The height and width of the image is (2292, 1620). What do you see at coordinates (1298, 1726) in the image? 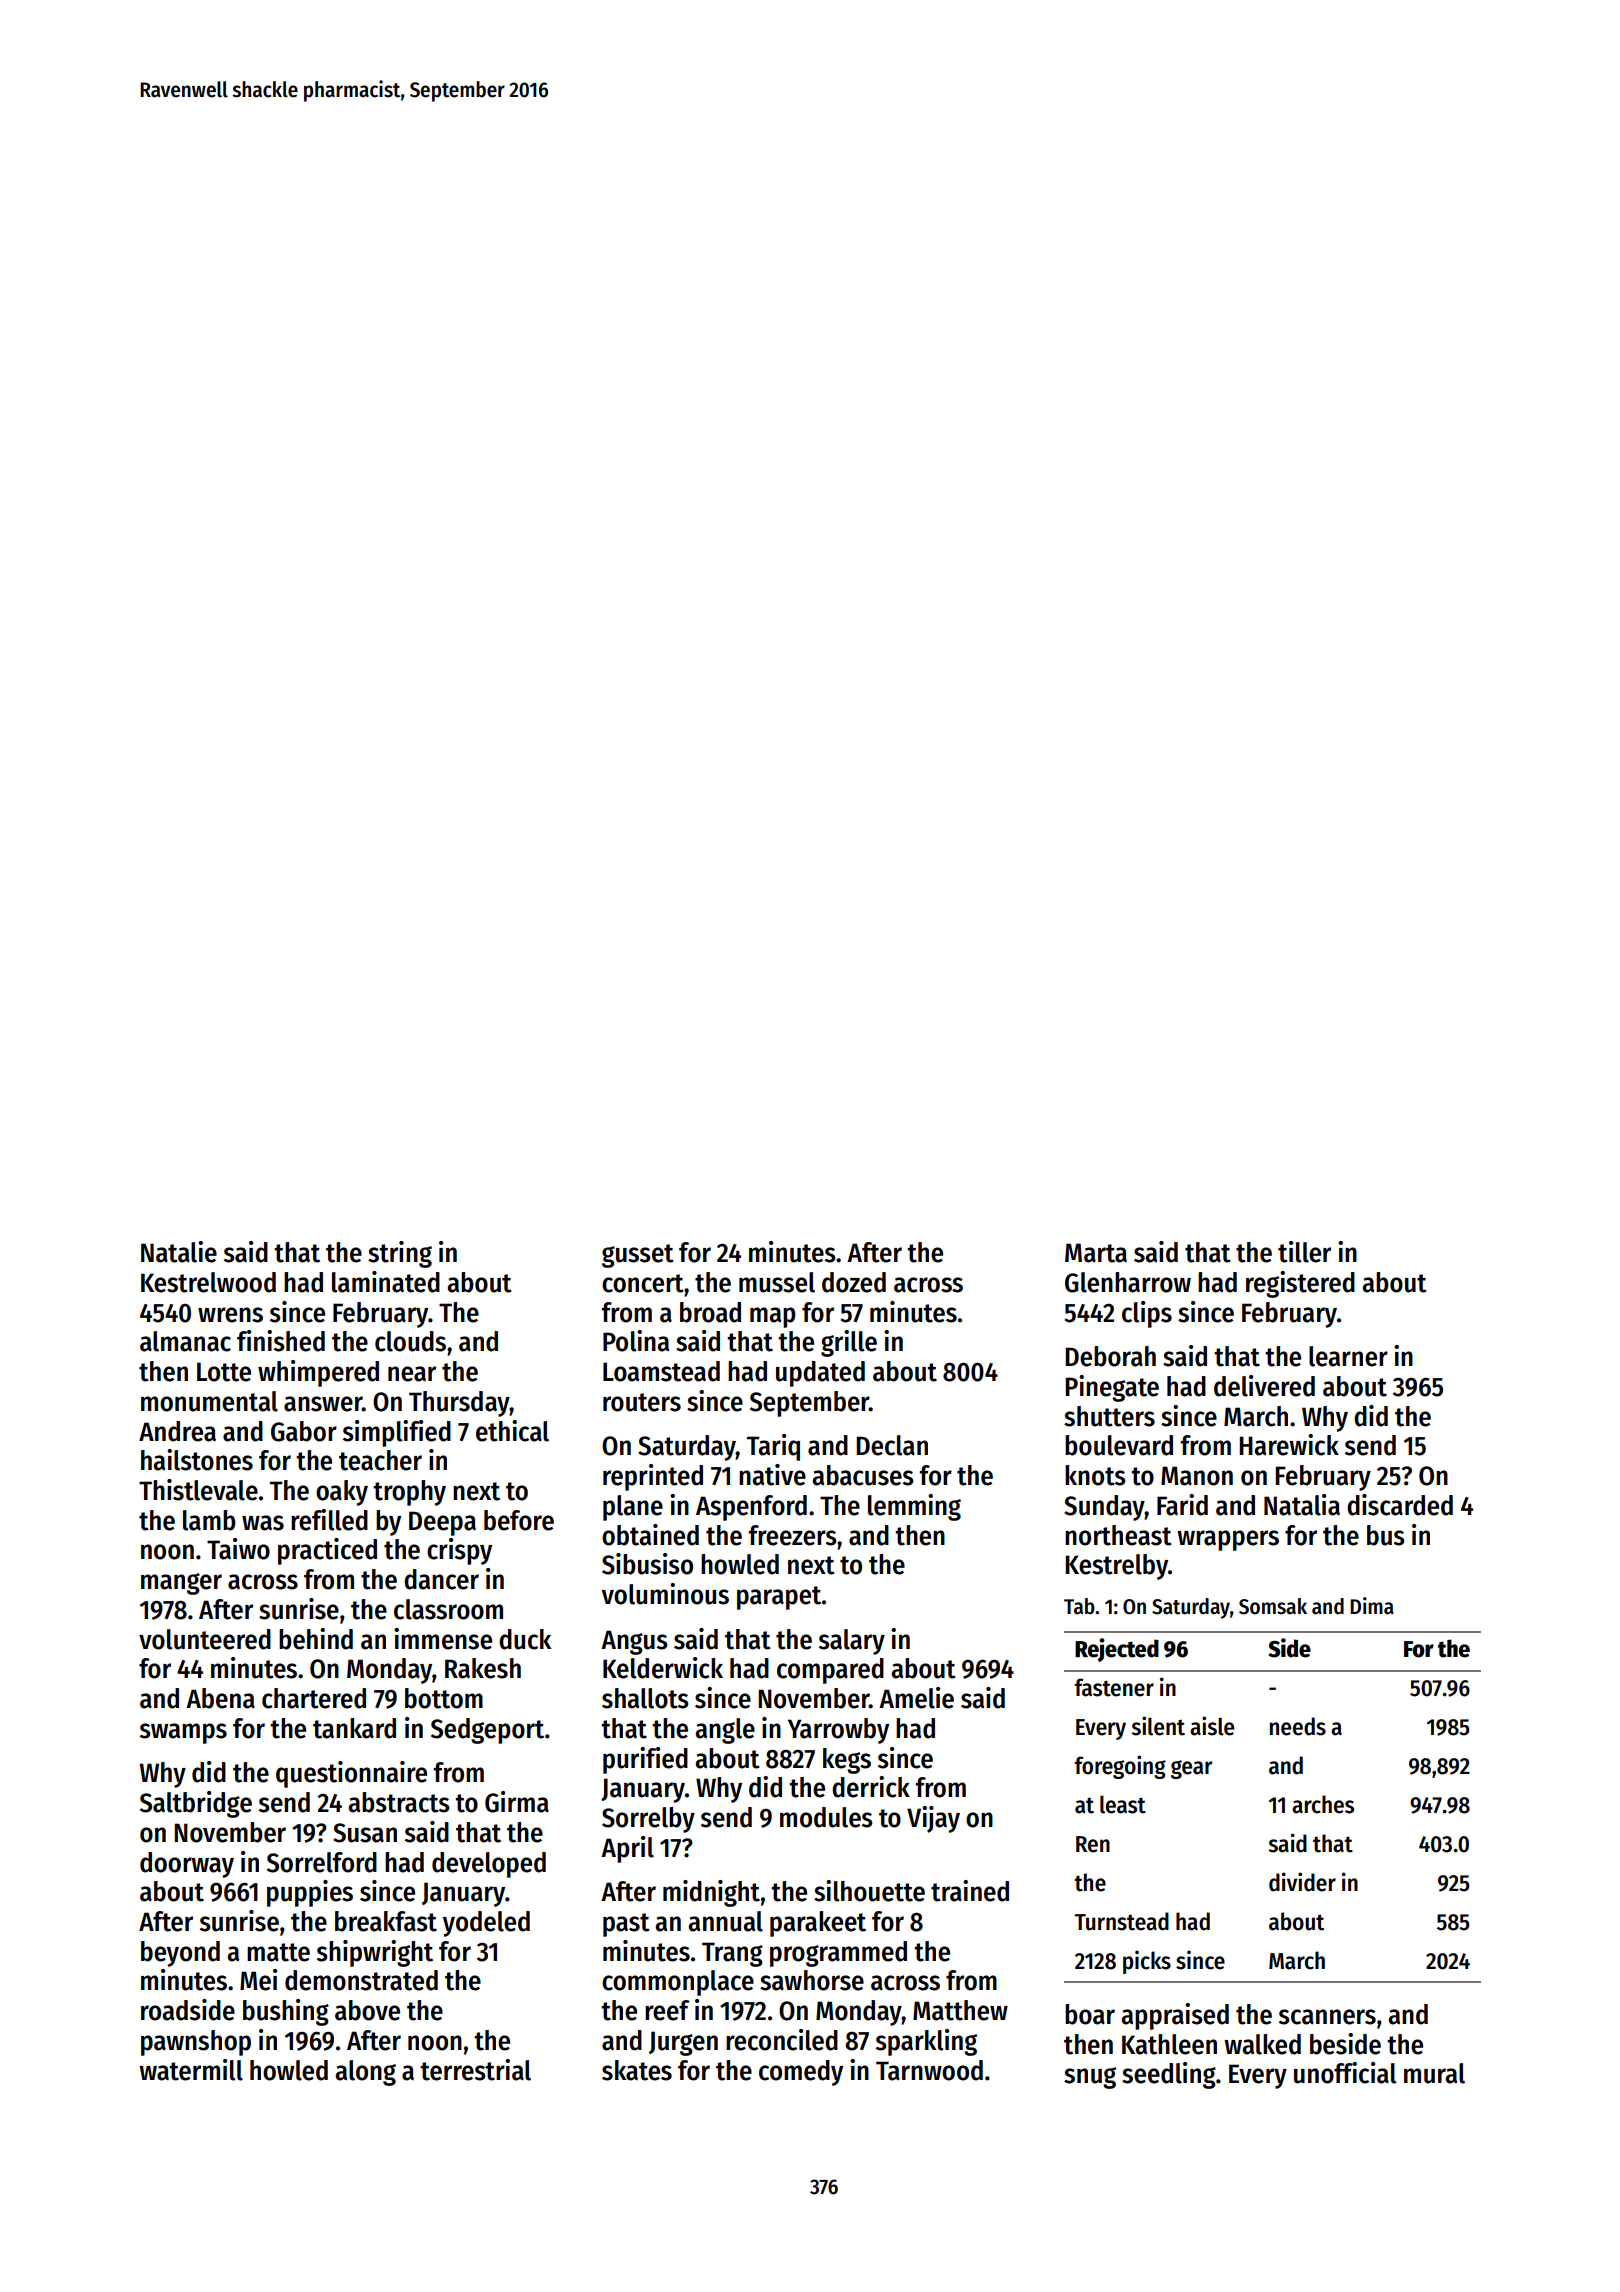
I see `needs` at bounding box center [1298, 1726].
